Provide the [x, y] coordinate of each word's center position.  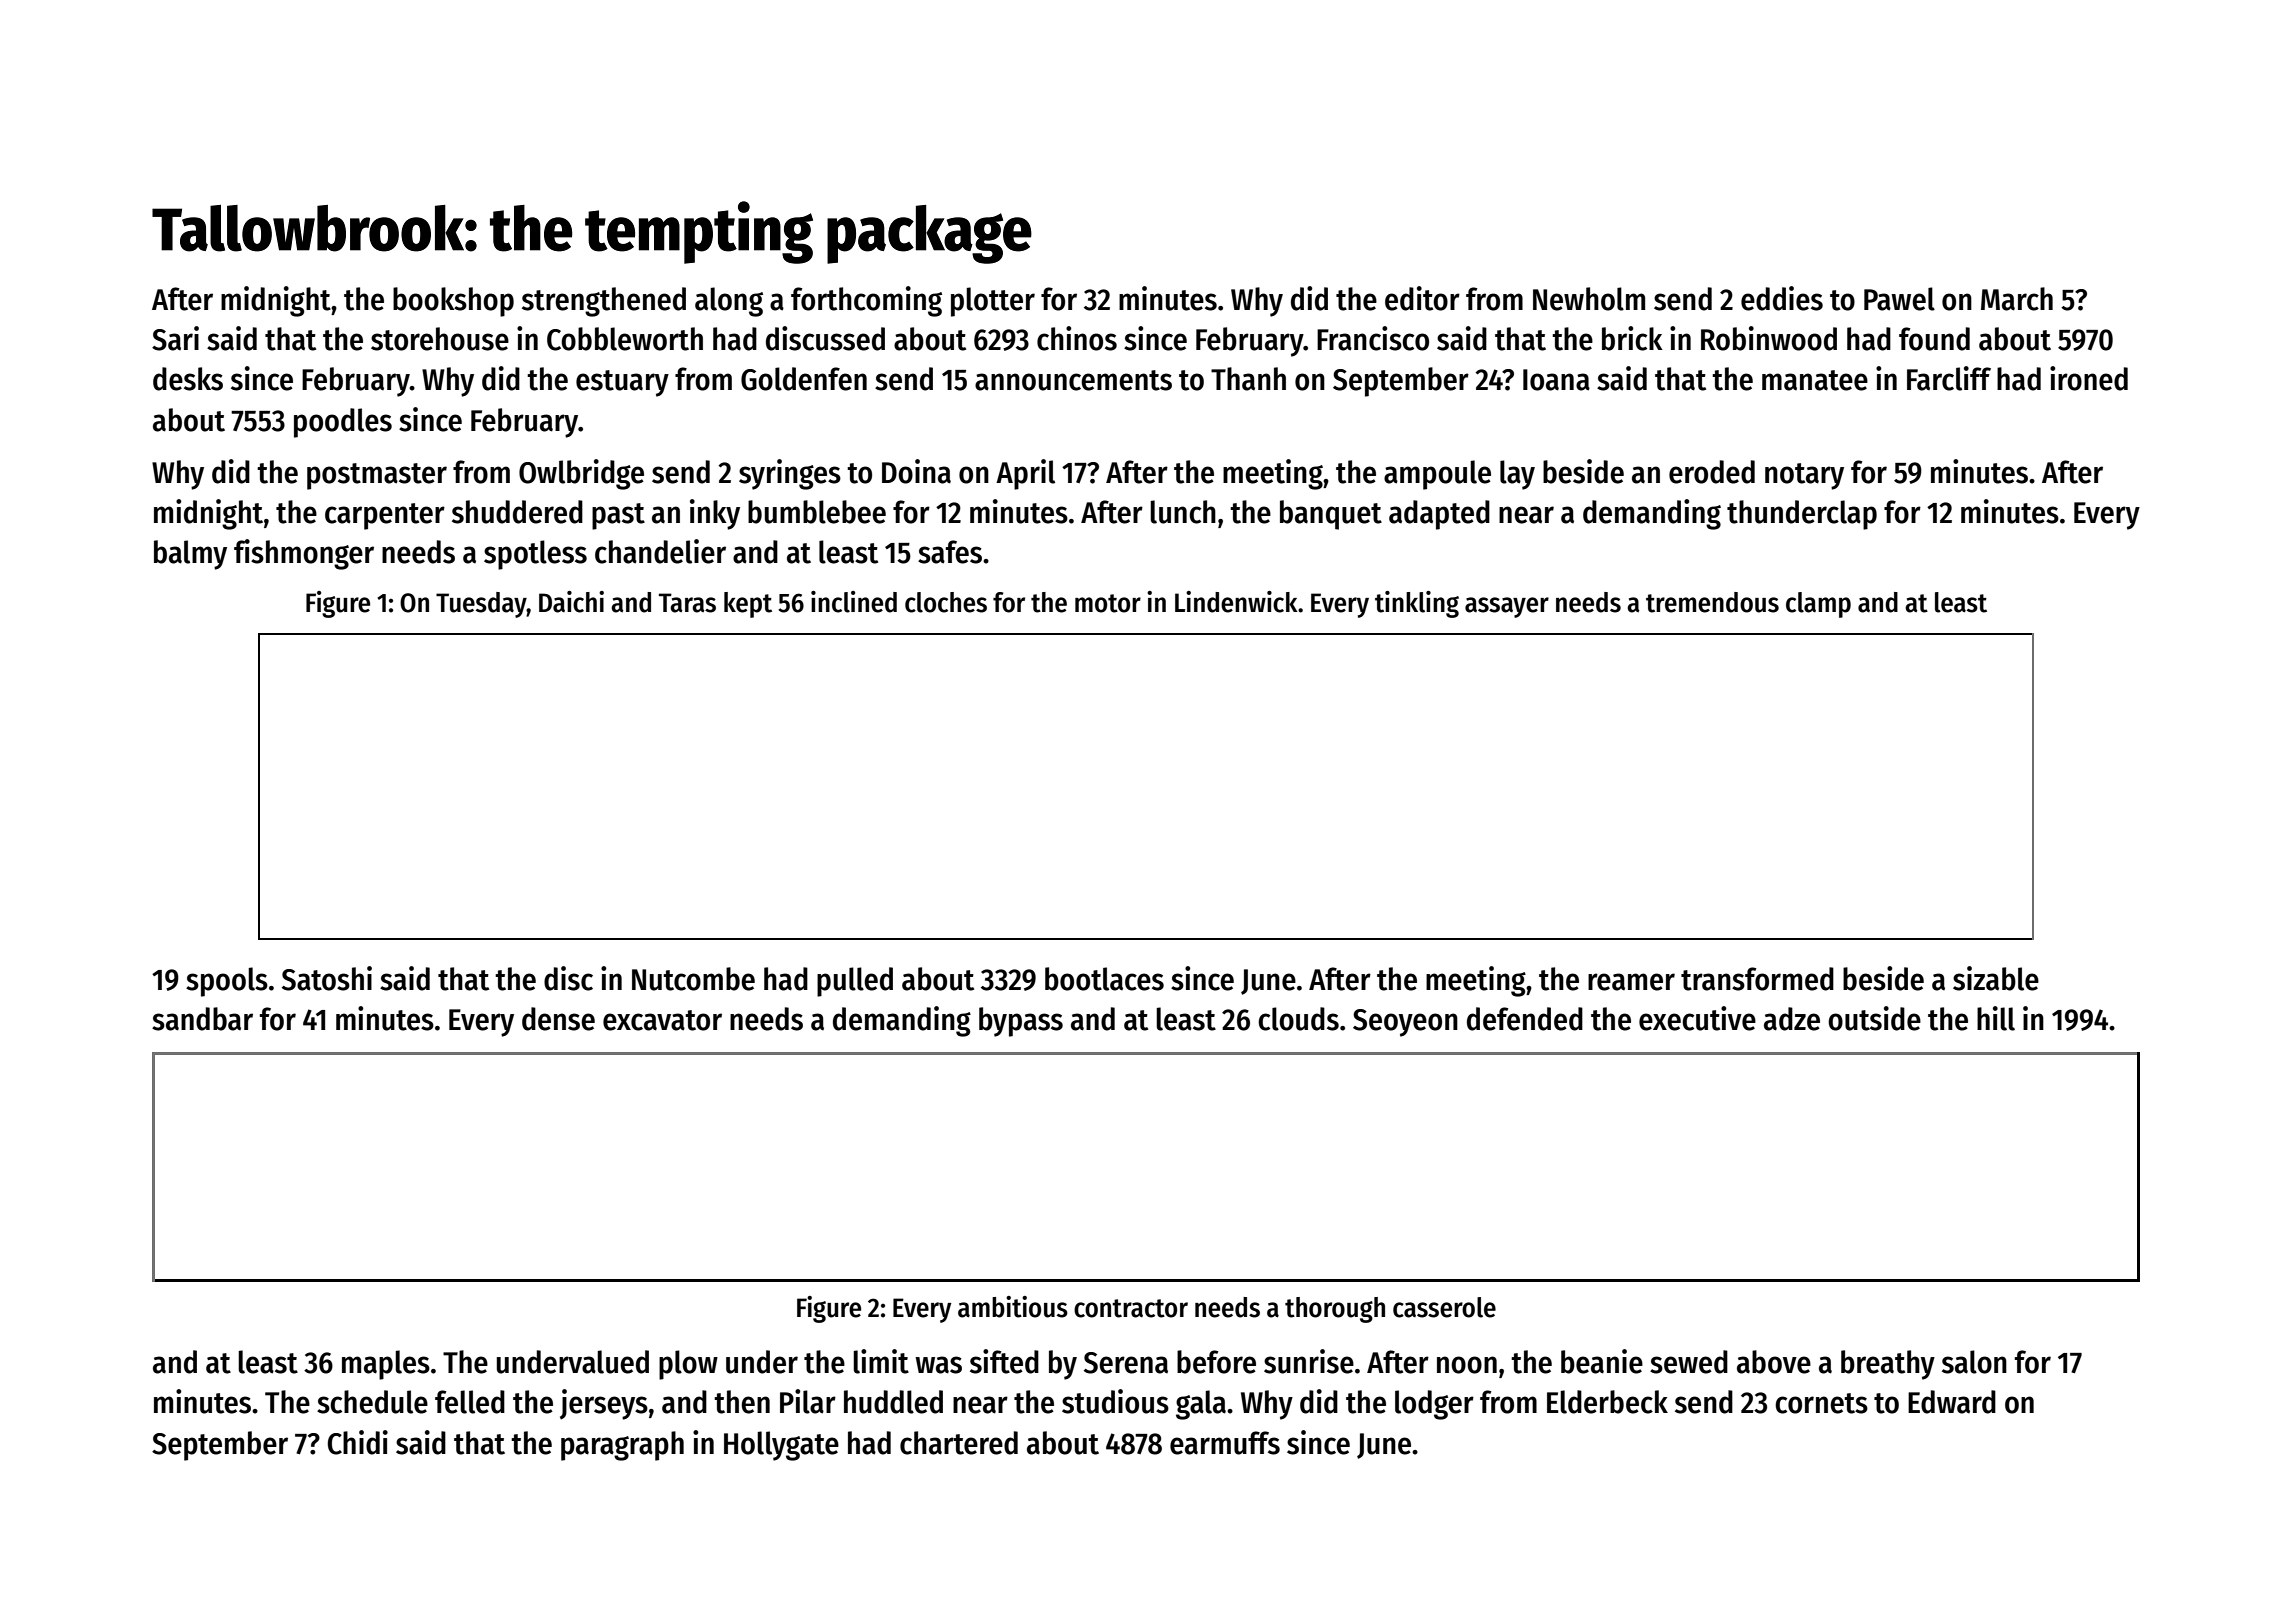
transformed [1757, 979]
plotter [993, 302]
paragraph [622, 1446]
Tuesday [481, 605]
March [2017, 299]
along [729, 302]
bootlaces [1104, 979]
